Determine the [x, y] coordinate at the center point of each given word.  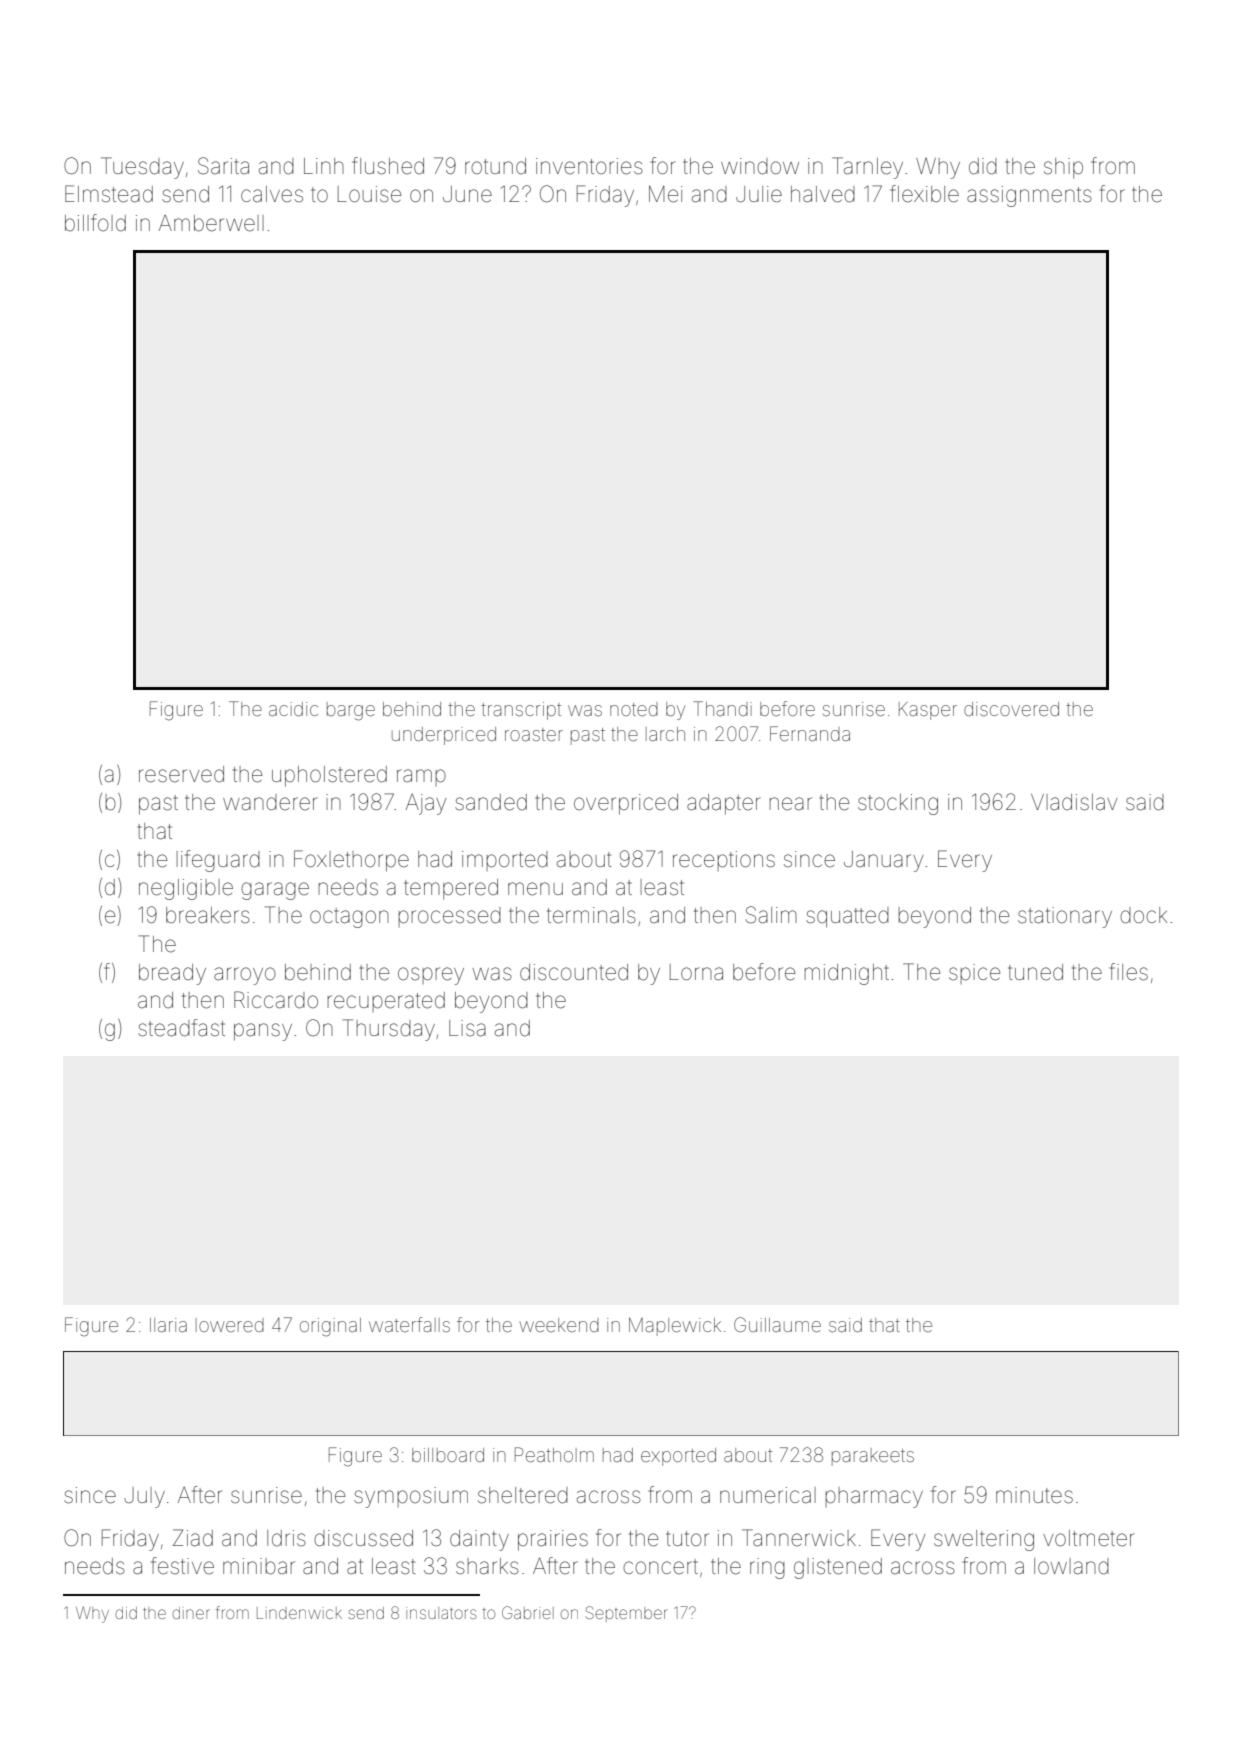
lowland [1071, 1566]
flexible [924, 194]
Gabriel [528, 1612]
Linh [324, 166]
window [760, 166]
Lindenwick [299, 1613]
